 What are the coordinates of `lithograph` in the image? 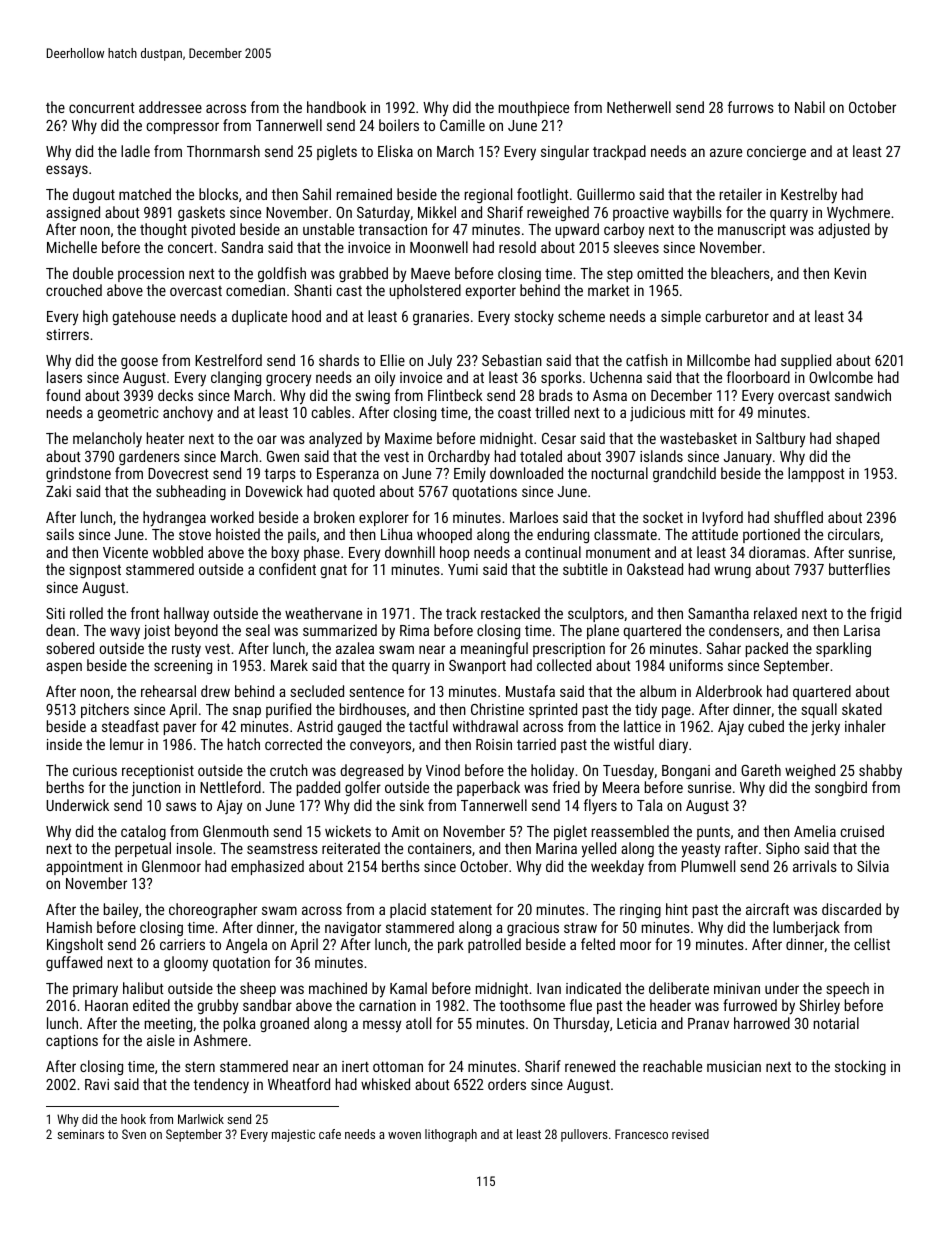 It's located at (451, 1135).
